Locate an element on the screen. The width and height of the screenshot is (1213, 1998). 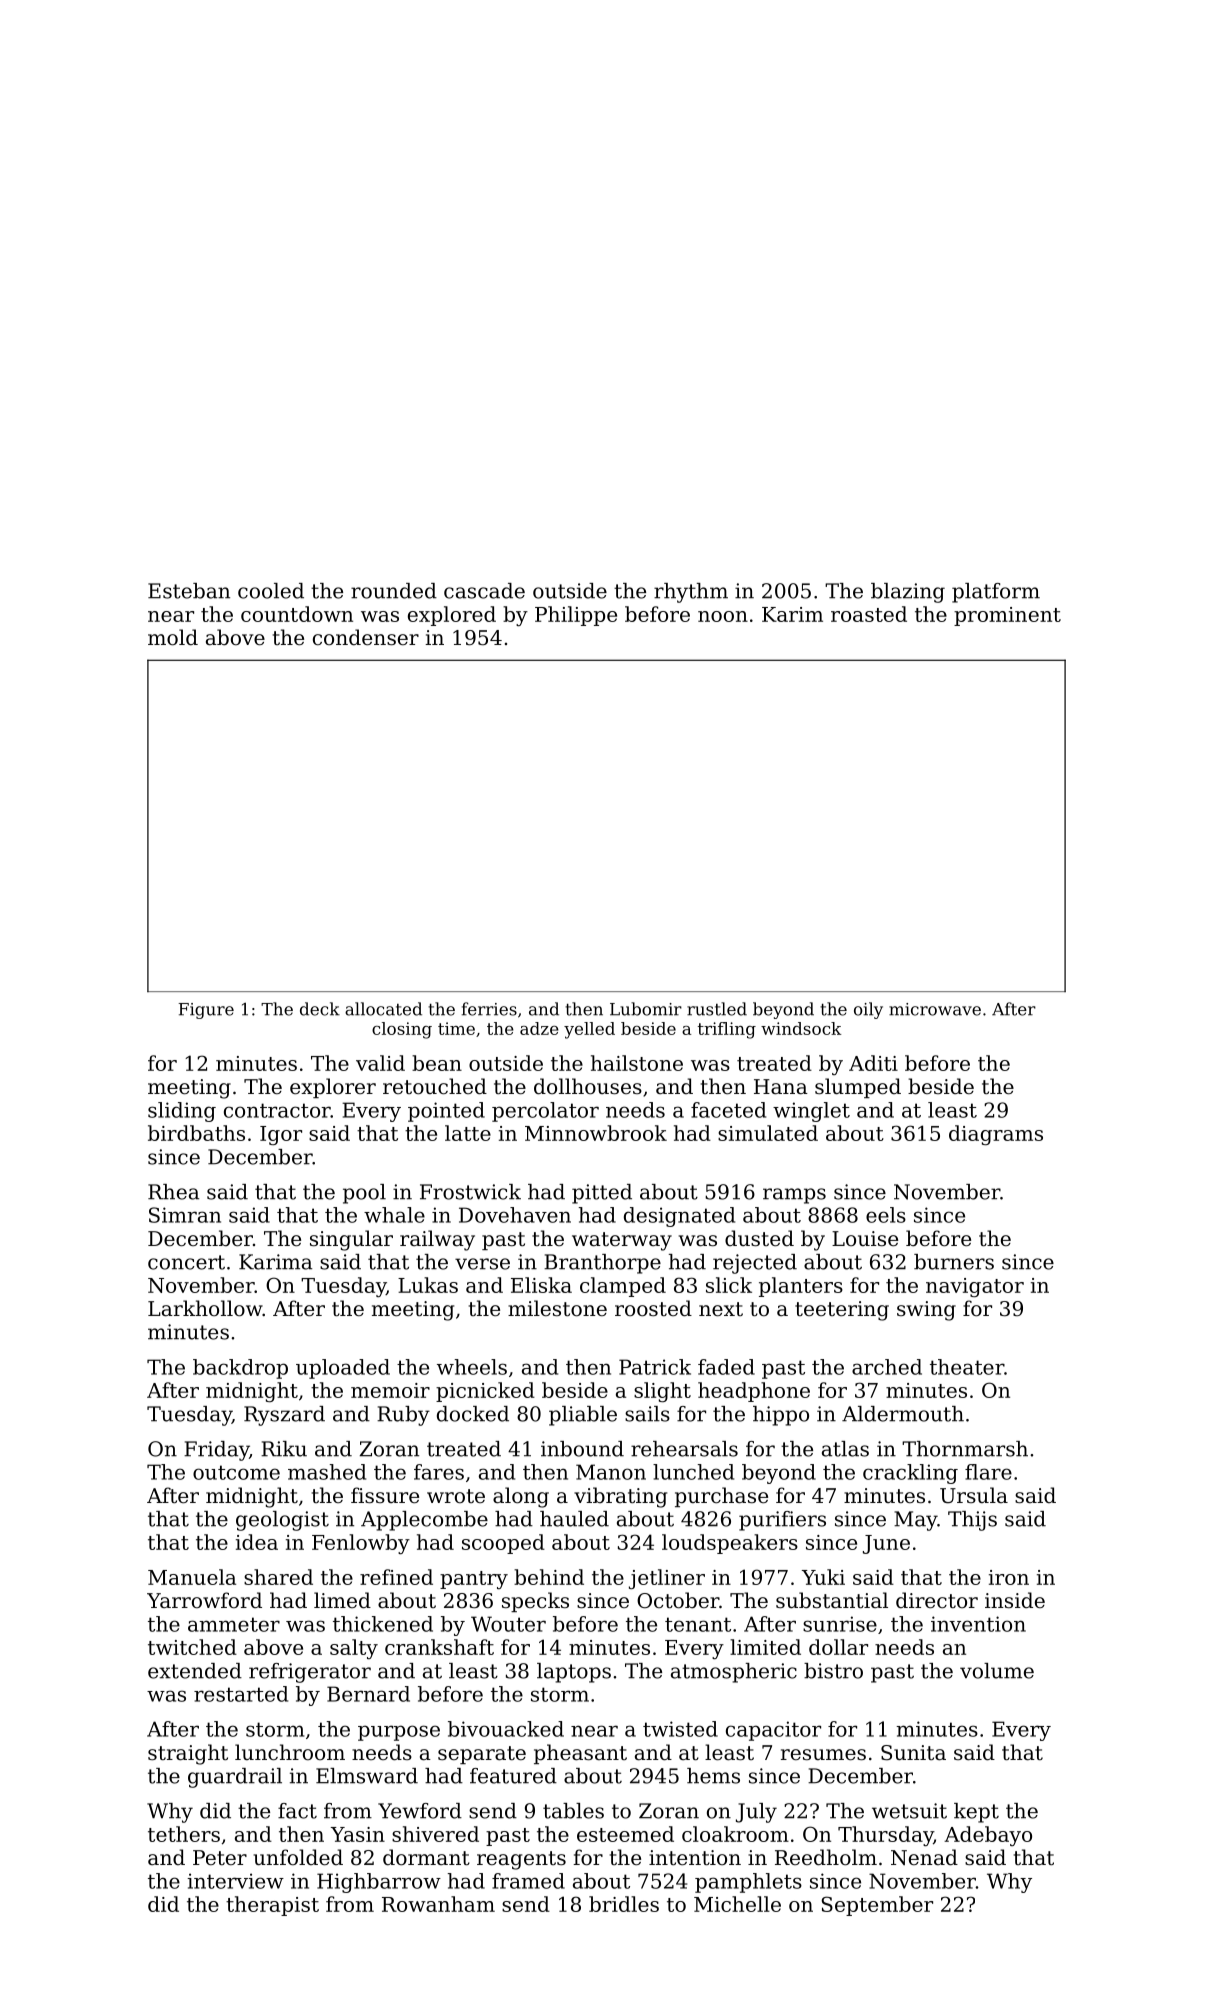
blazing is located at coordinates (908, 593).
